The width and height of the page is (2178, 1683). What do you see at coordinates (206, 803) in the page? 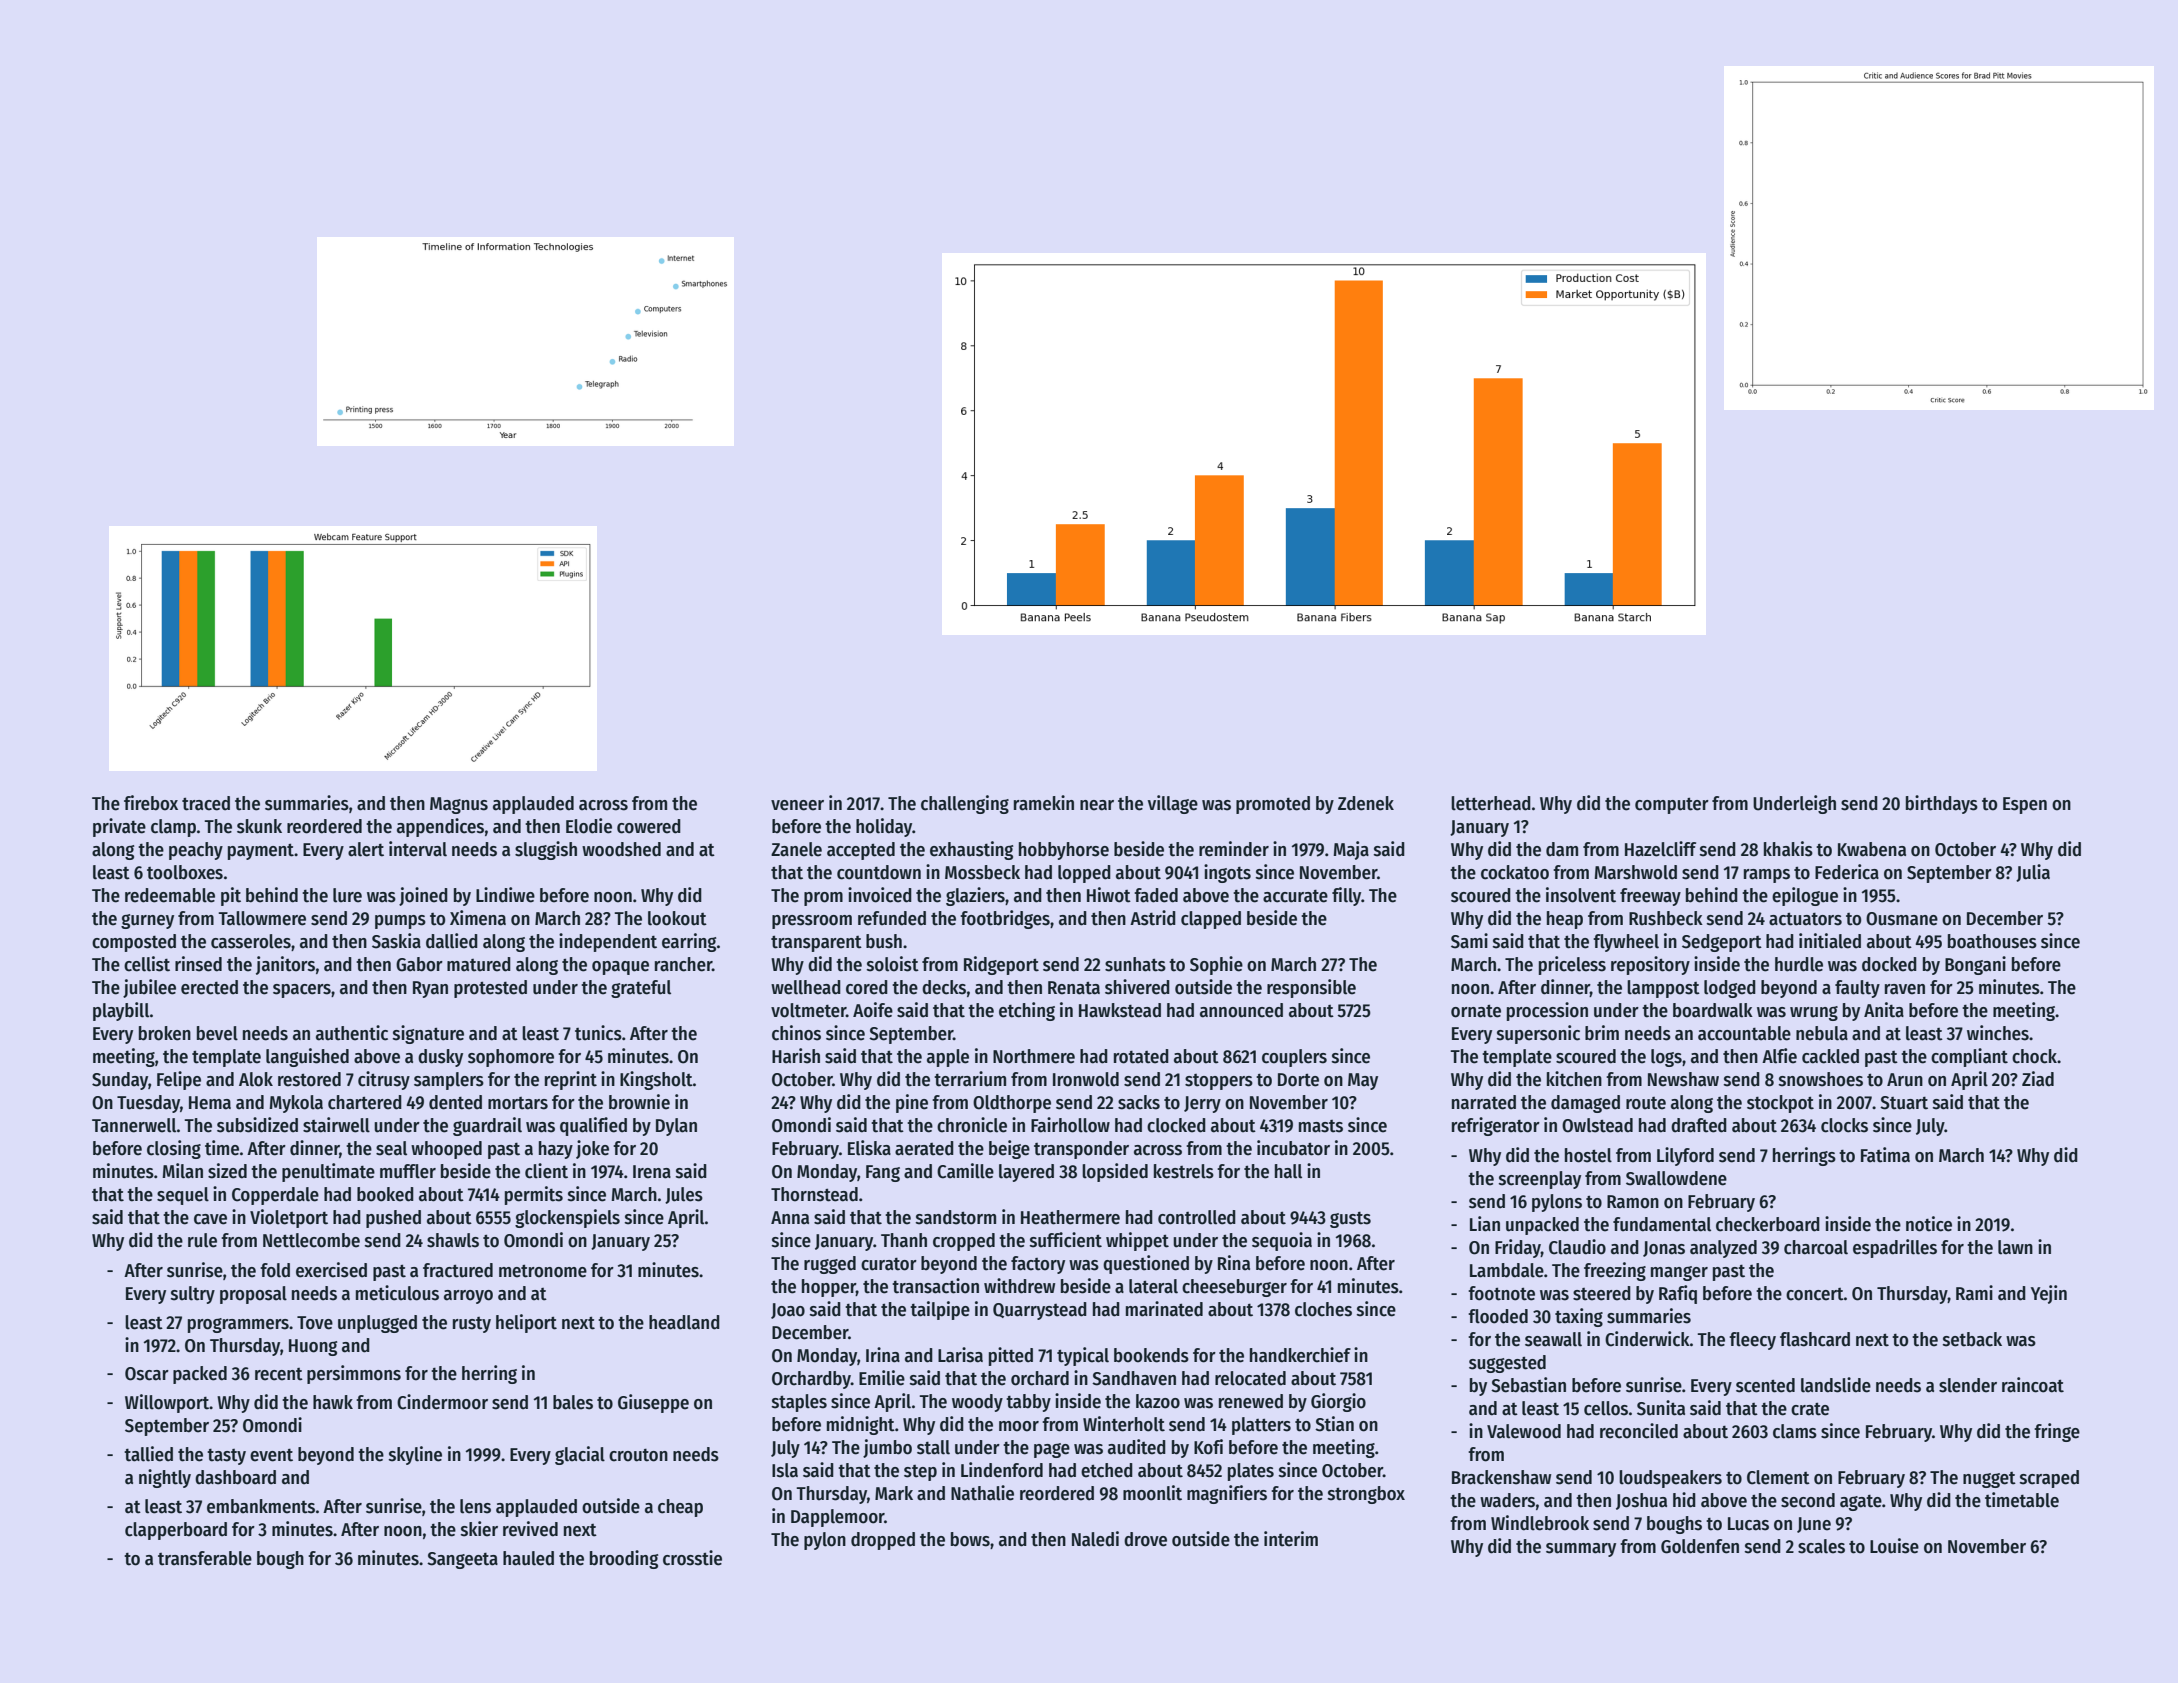
I see `traced` at bounding box center [206, 803].
